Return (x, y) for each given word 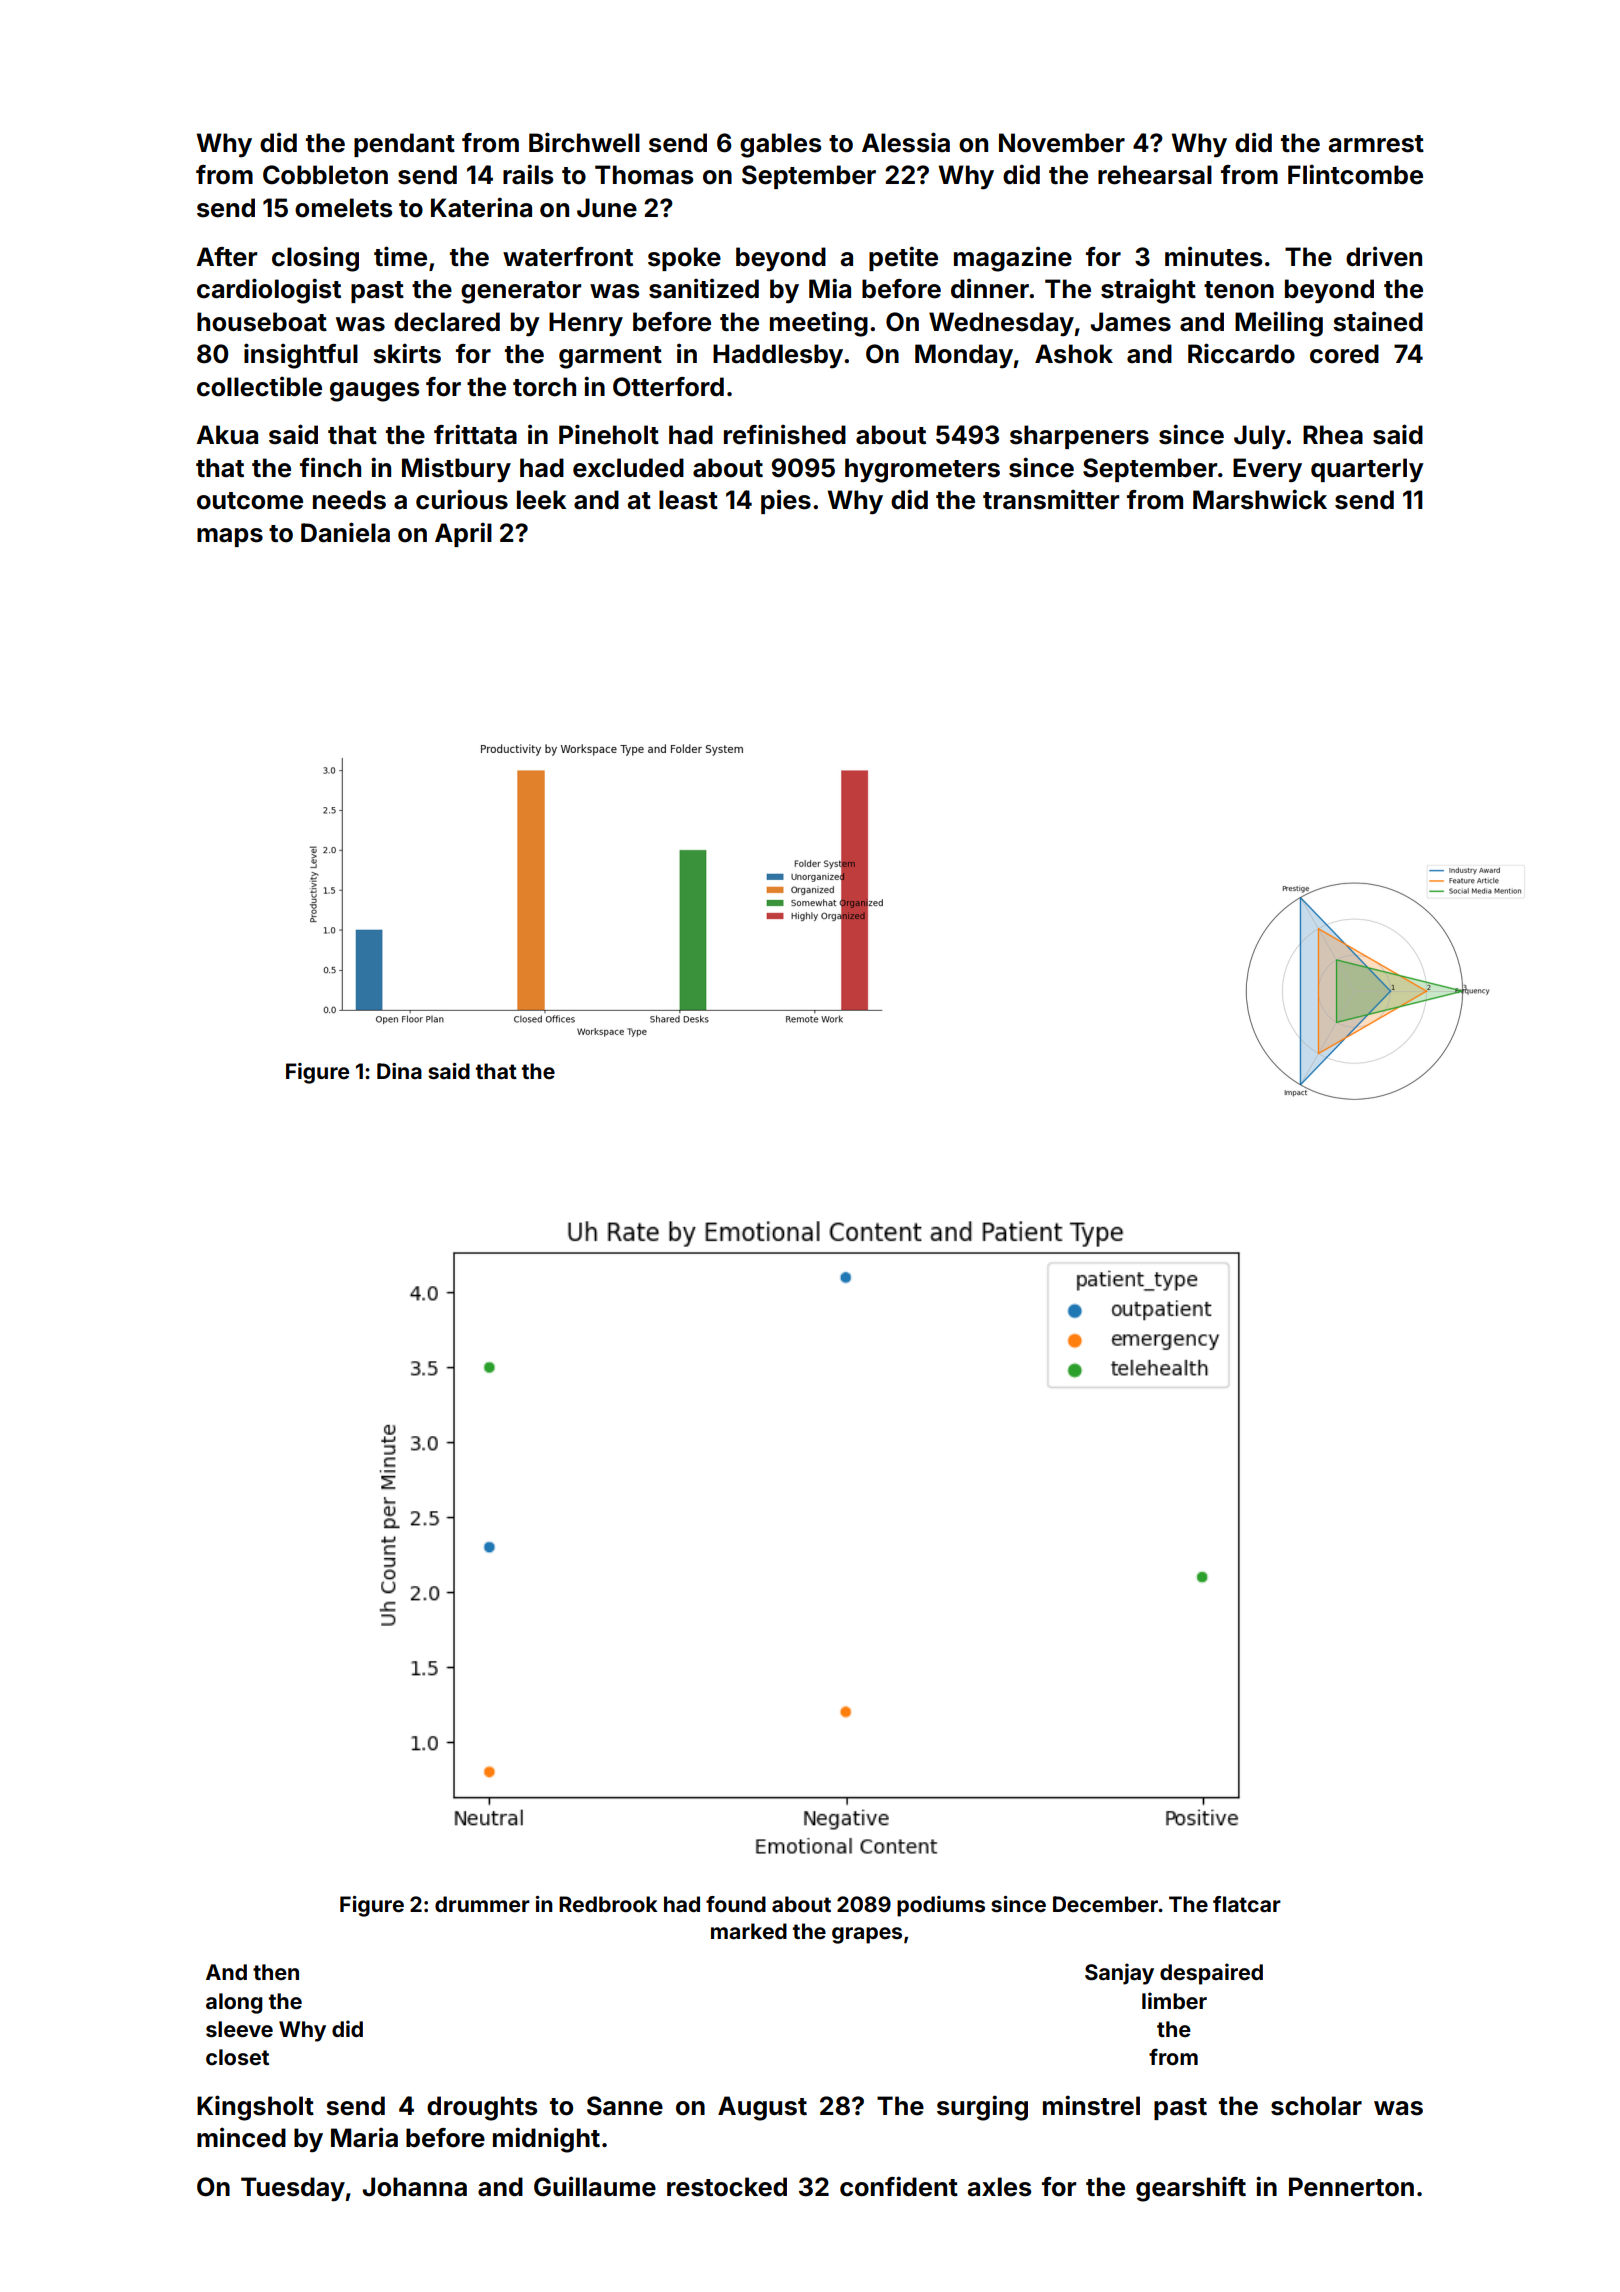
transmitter (1051, 499)
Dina (399, 1071)
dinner (990, 288)
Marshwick (1260, 499)
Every (1267, 470)
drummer (482, 1904)
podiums (941, 1906)
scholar (1316, 2106)
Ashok (1074, 354)
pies (786, 501)
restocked (727, 2187)
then (276, 1972)
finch (330, 467)
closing (315, 259)
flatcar (1247, 1904)
